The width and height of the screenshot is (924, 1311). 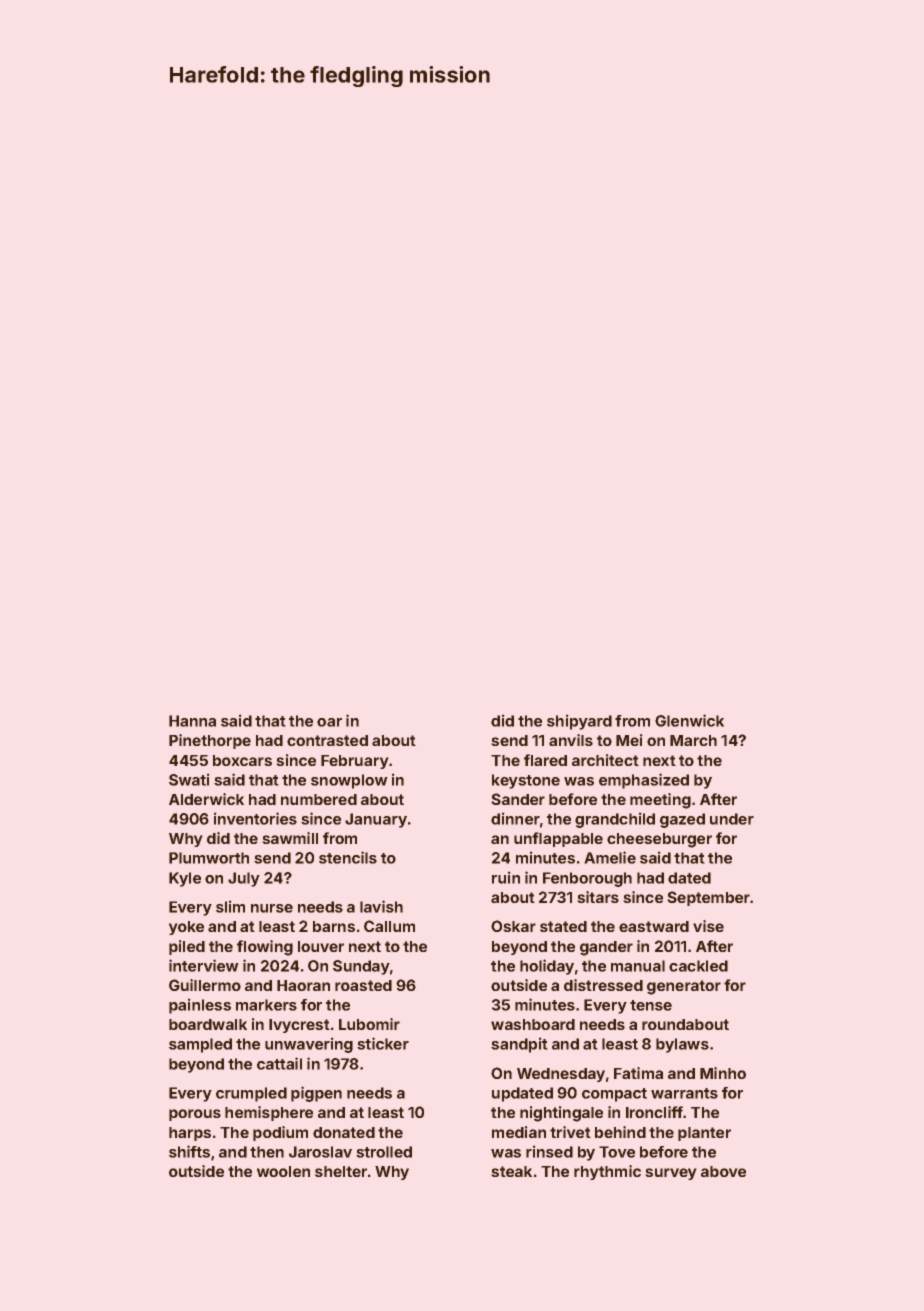 I want to click on Swati, so click(x=189, y=779).
